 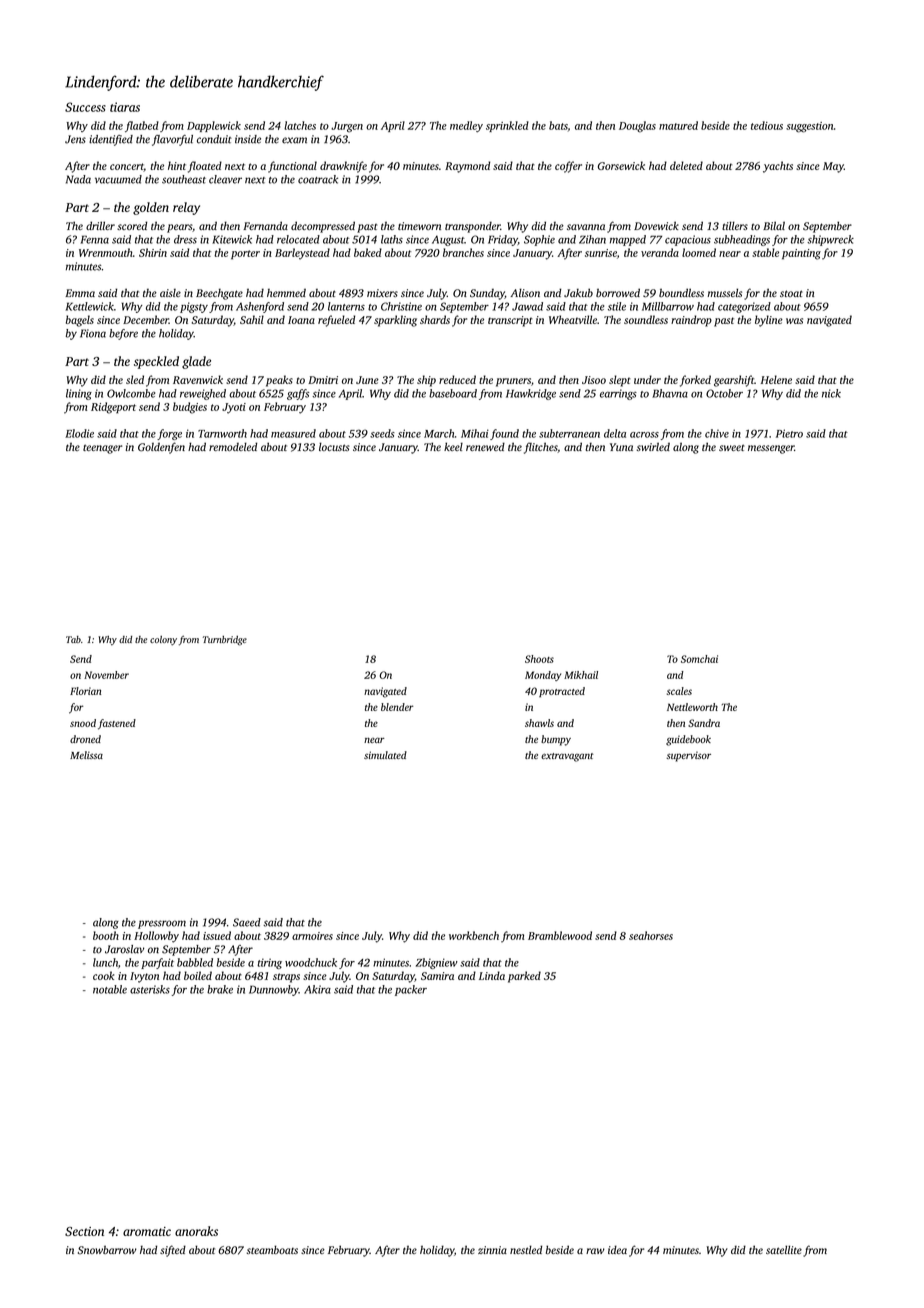 I want to click on Section, so click(x=84, y=1231).
